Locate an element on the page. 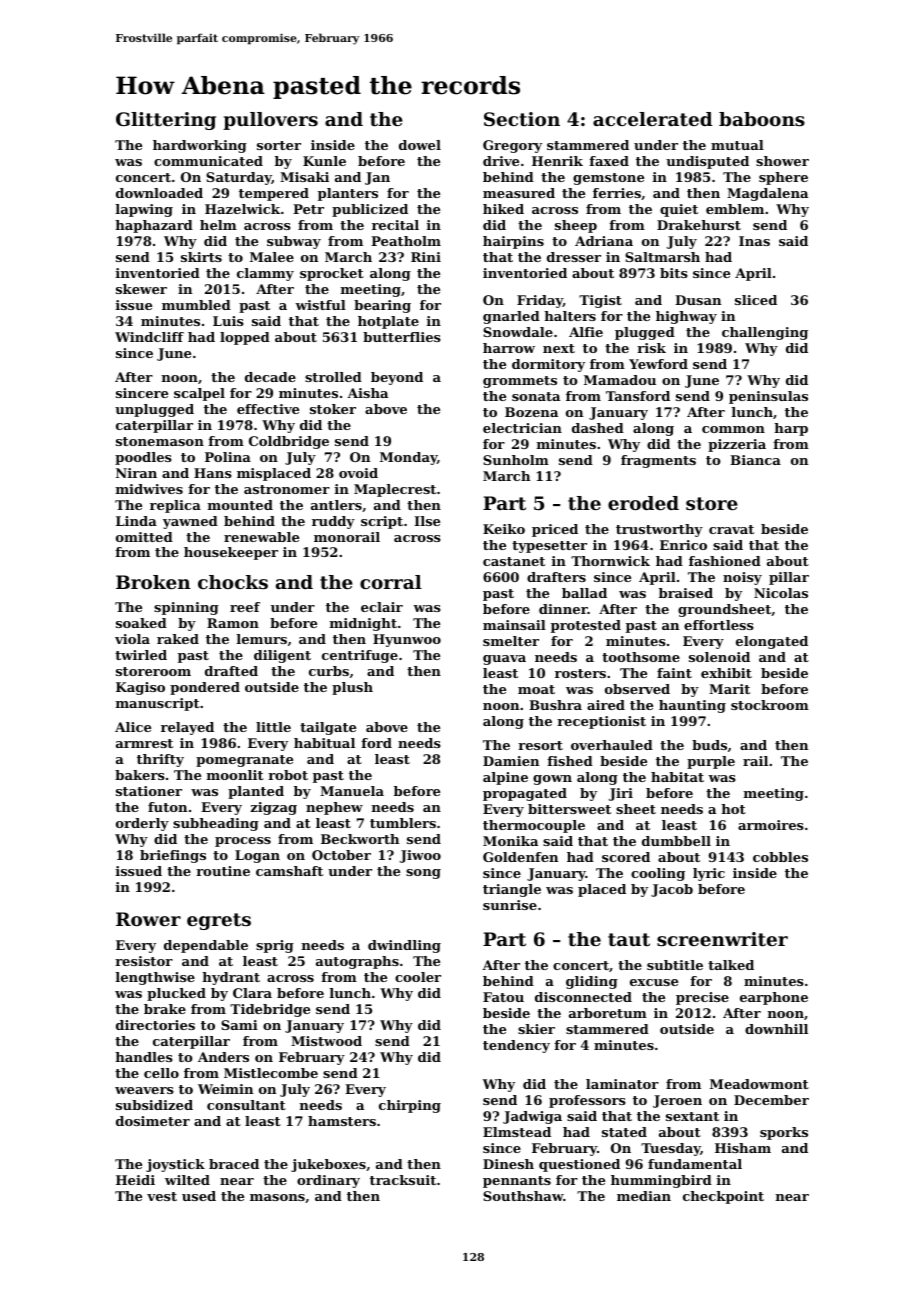  corral is located at coordinates (391, 582).
